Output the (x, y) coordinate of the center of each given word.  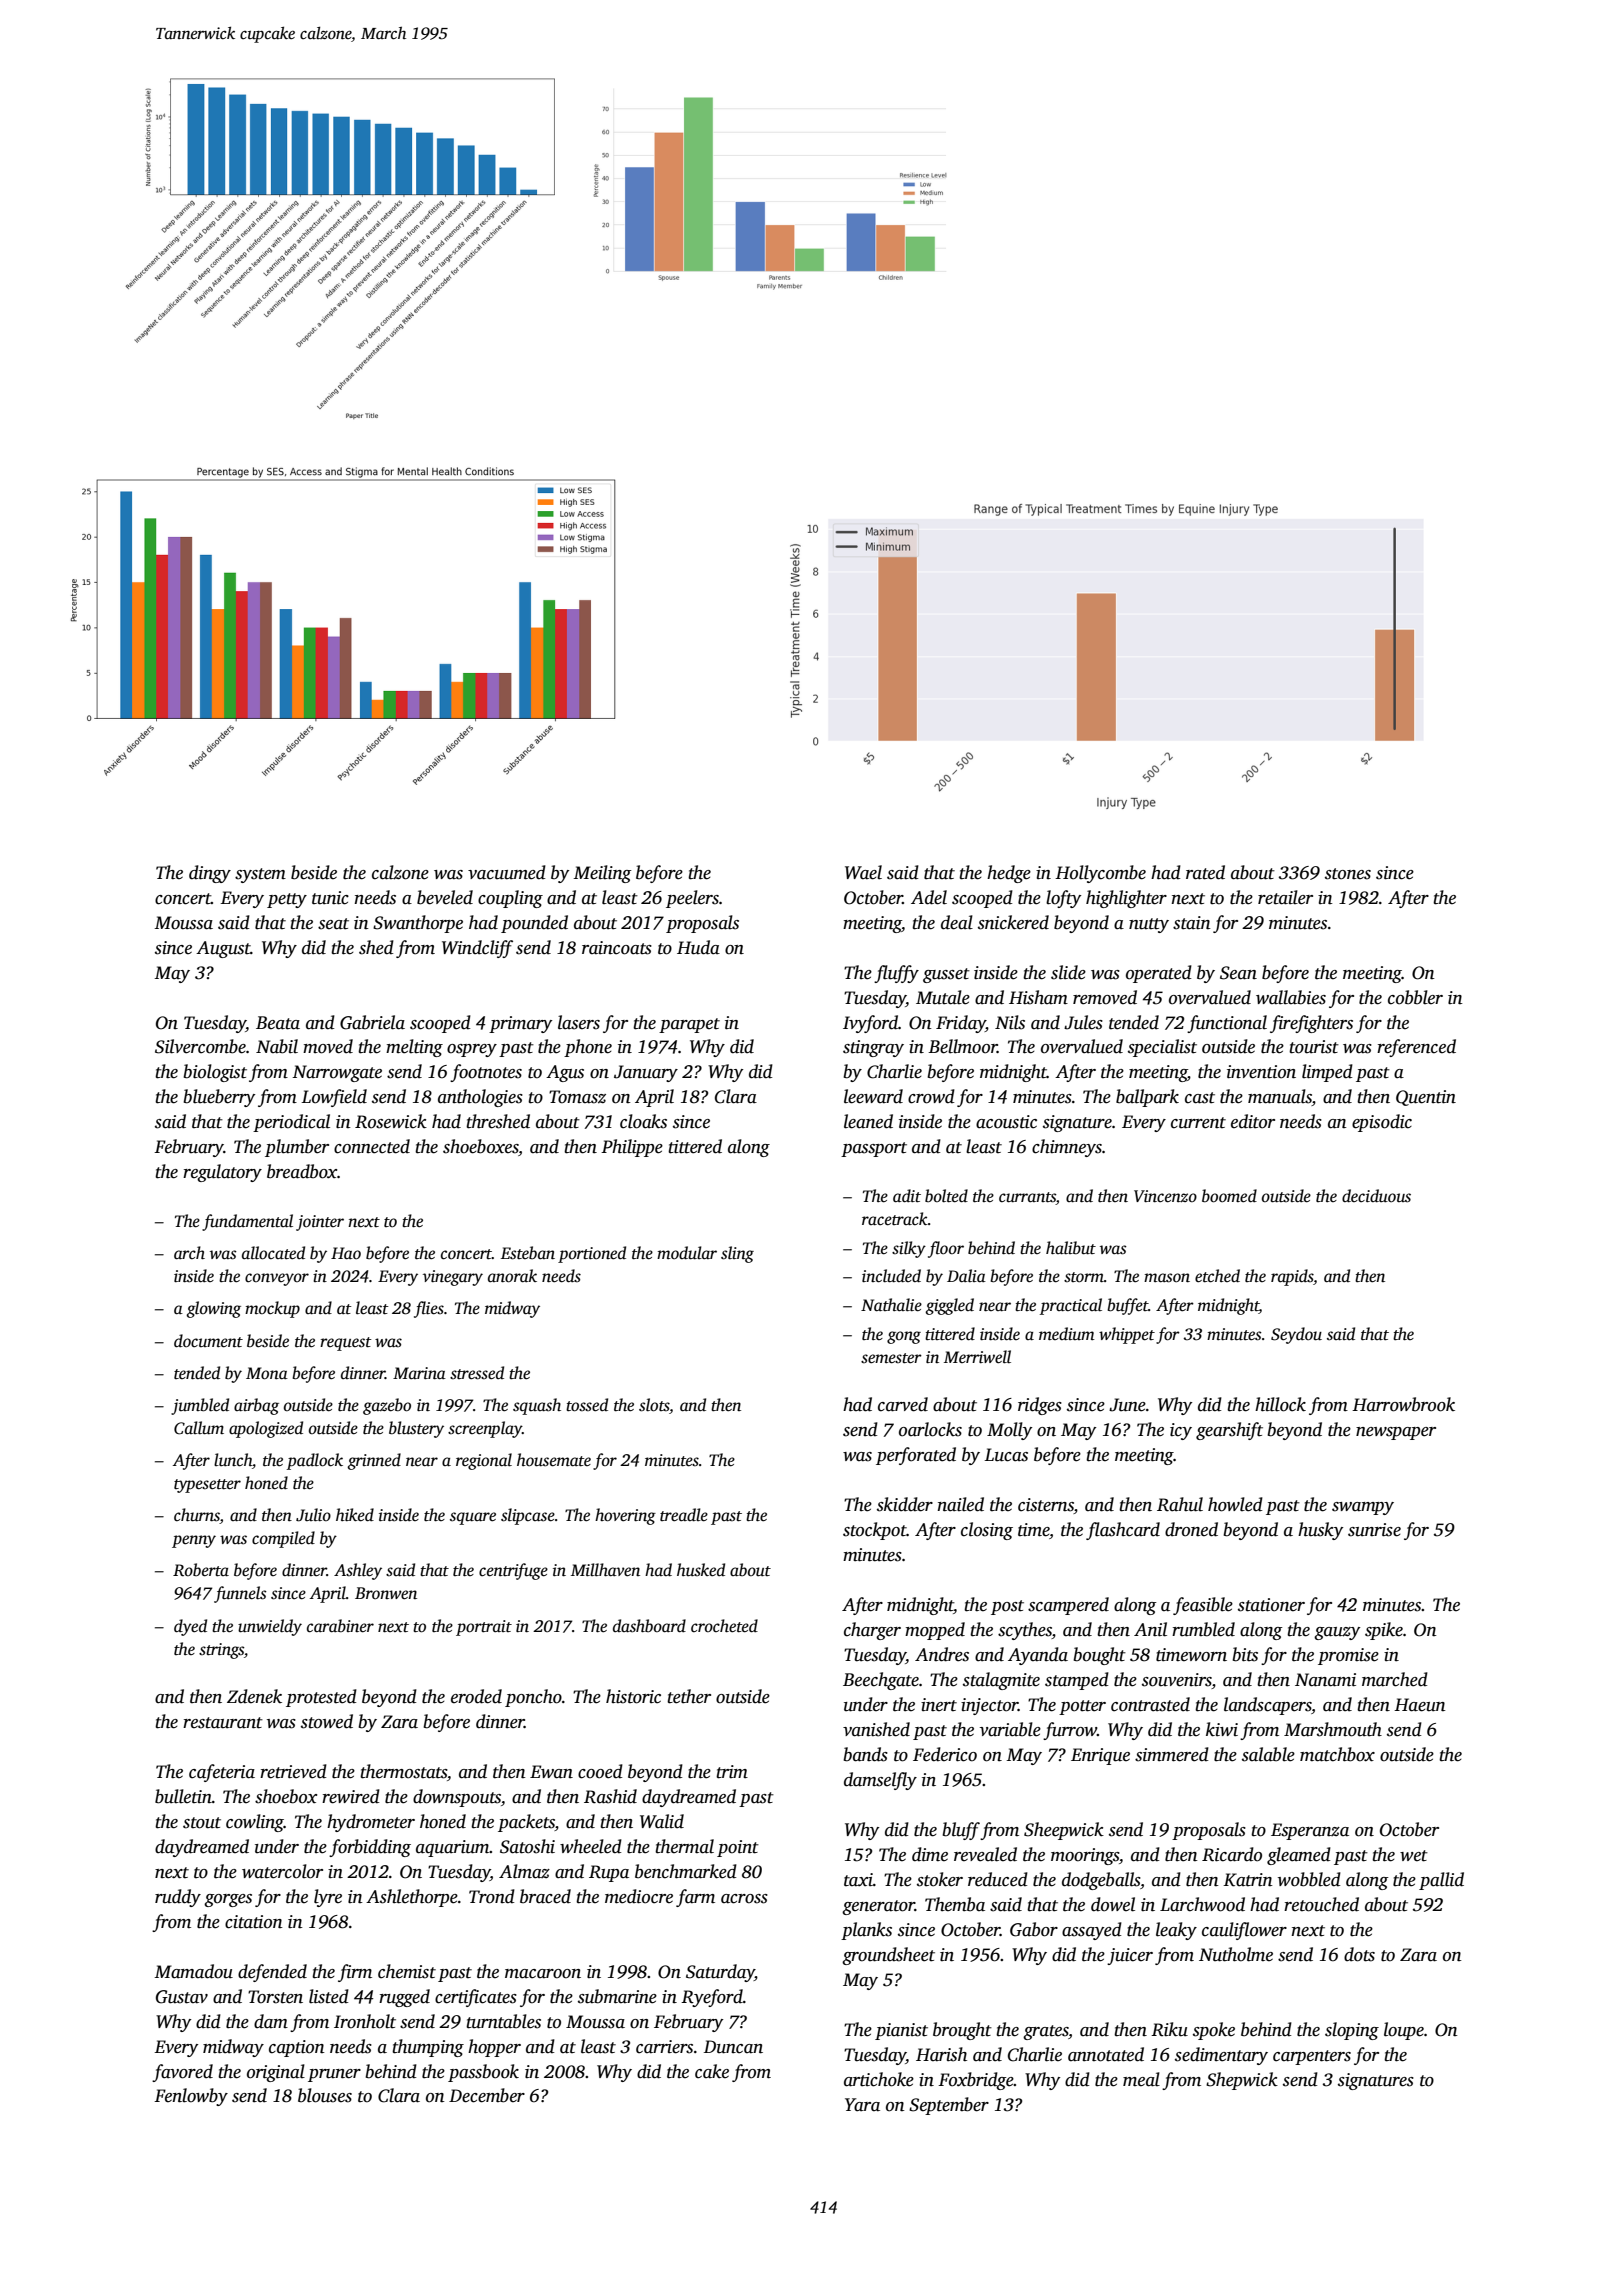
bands (865, 1754)
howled (1235, 1504)
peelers (692, 899)
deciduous (1376, 1196)
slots (654, 1405)
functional (1227, 1024)
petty (287, 900)
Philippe (632, 1148)
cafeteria (222, 1773)
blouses (325, 2095)
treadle (684, 1515)
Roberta (201, 1570)
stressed (477, 1373)
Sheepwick (1064, 1831)
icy (1181, 1431)
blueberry (219, 1098)
